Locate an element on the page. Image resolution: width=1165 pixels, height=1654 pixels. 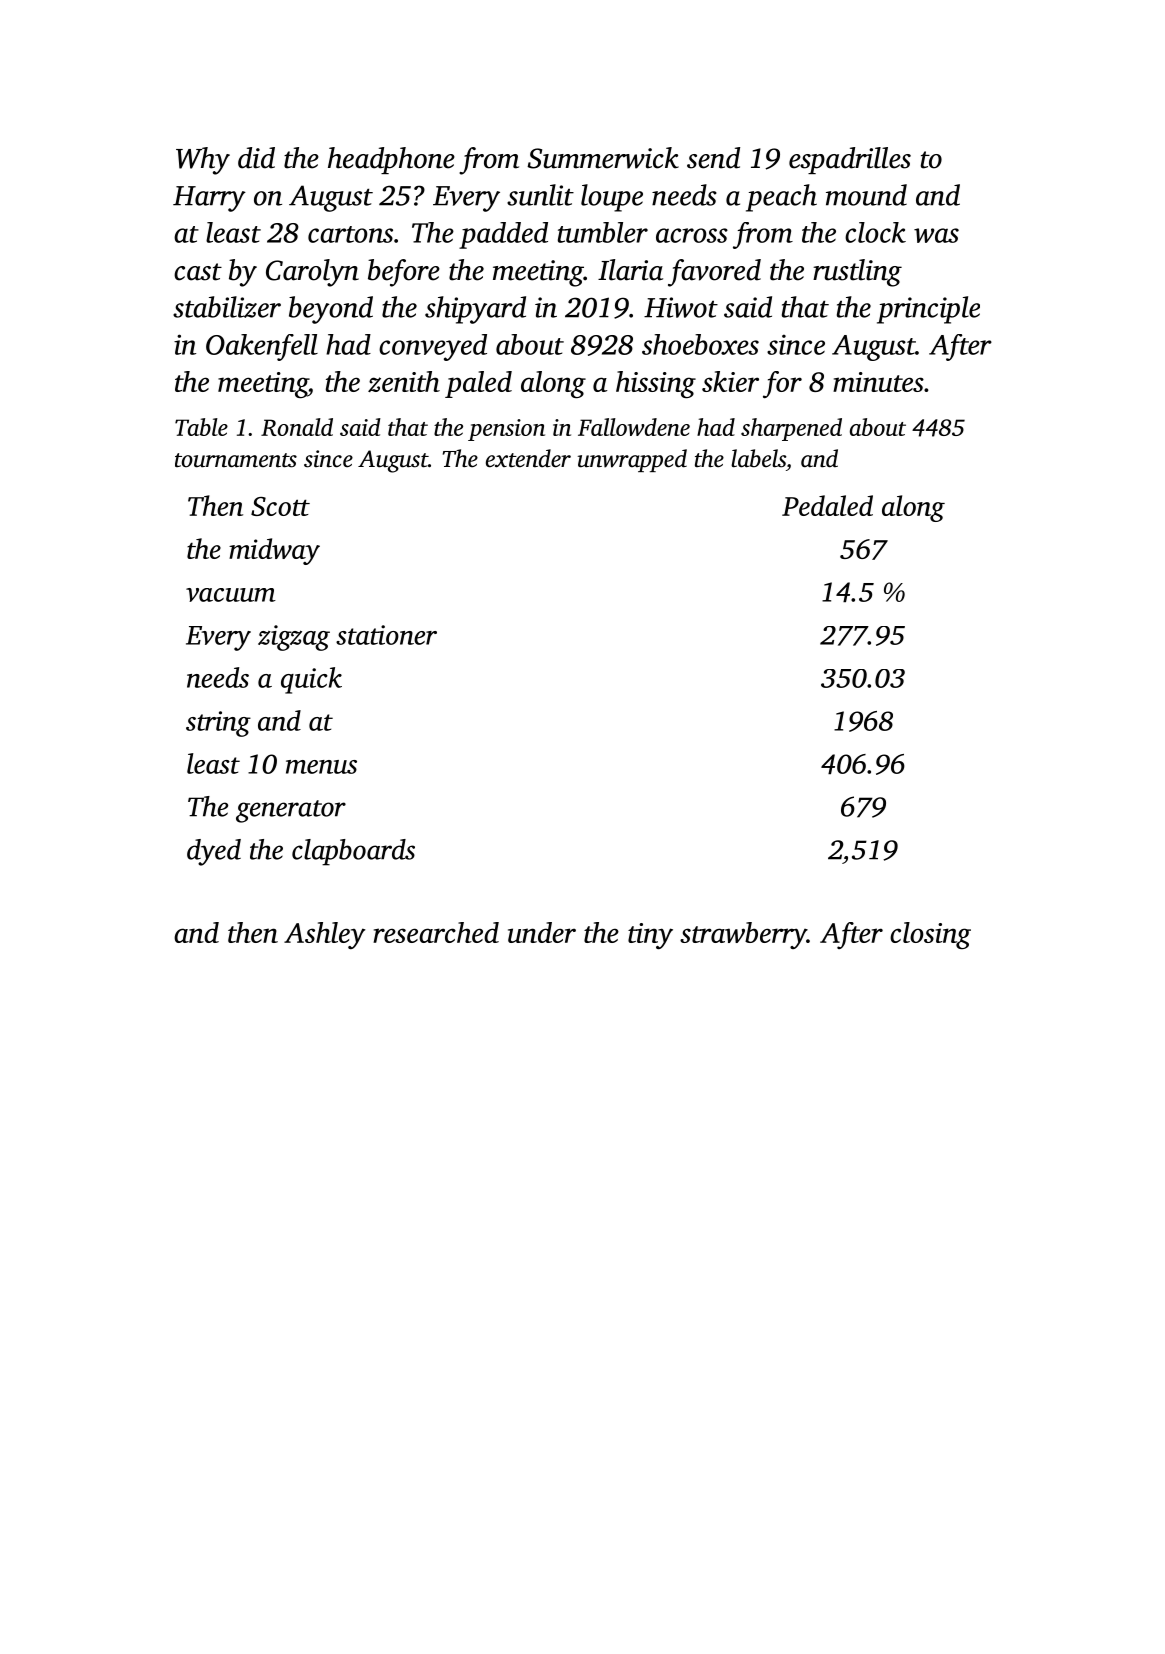
quick is located at coordinates (311, 680).
